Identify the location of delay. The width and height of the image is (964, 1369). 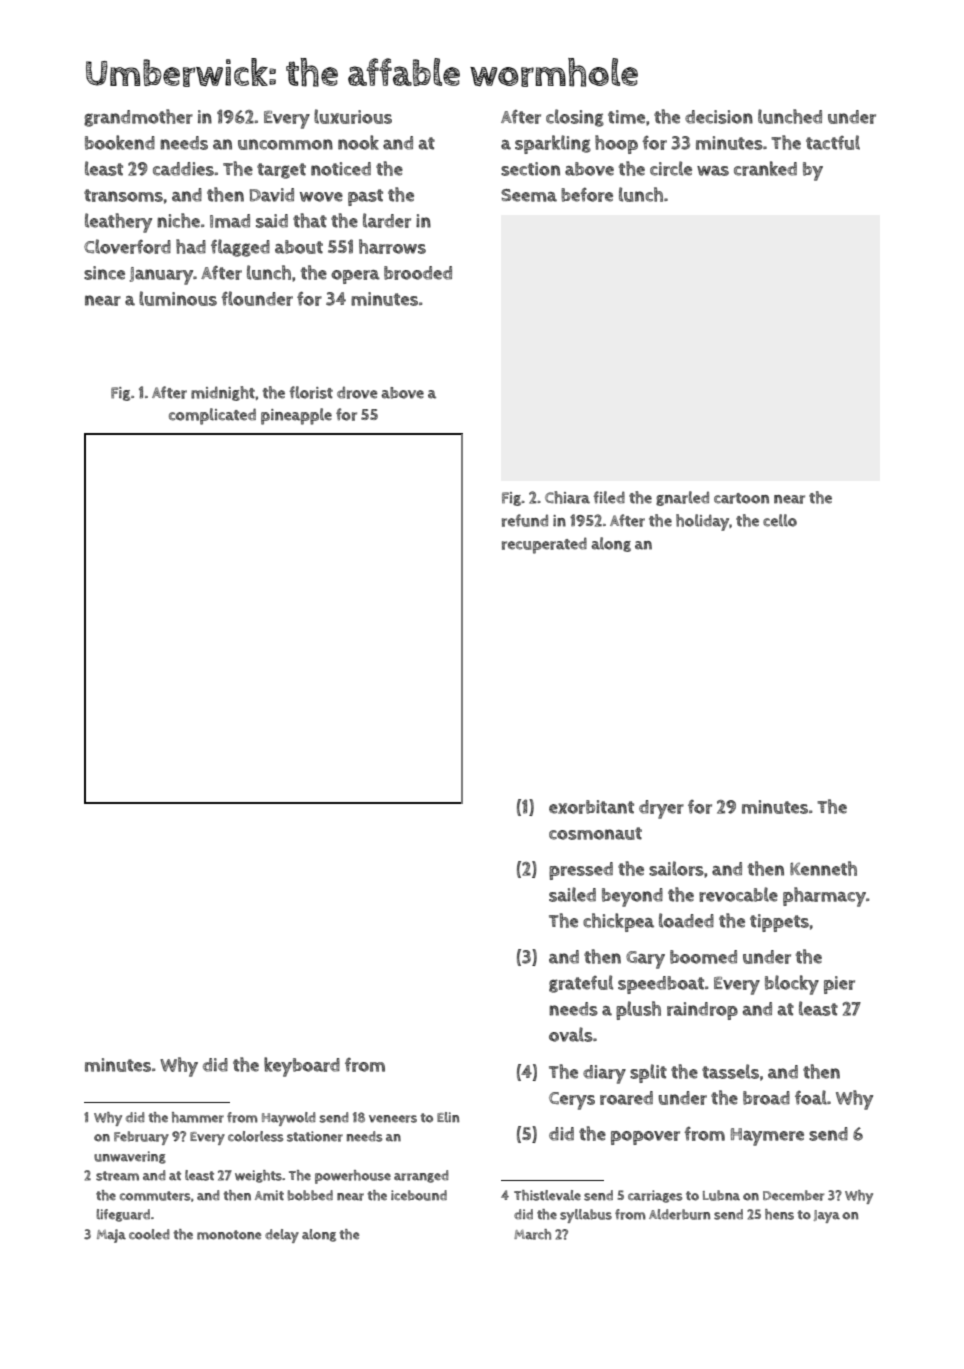
(282, 1236).
